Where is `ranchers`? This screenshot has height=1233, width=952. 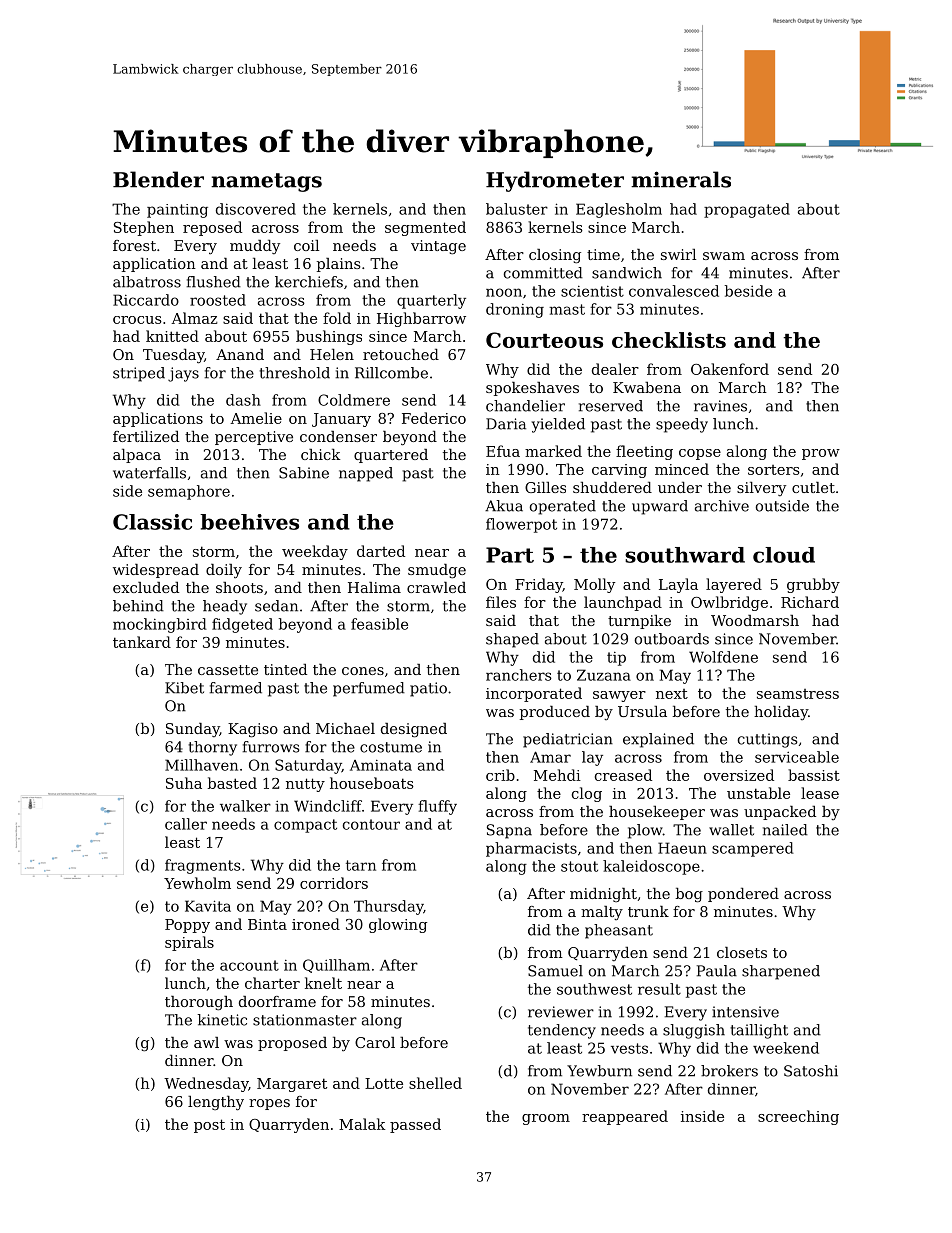
ranchers is located at coordinates (519, 675).
